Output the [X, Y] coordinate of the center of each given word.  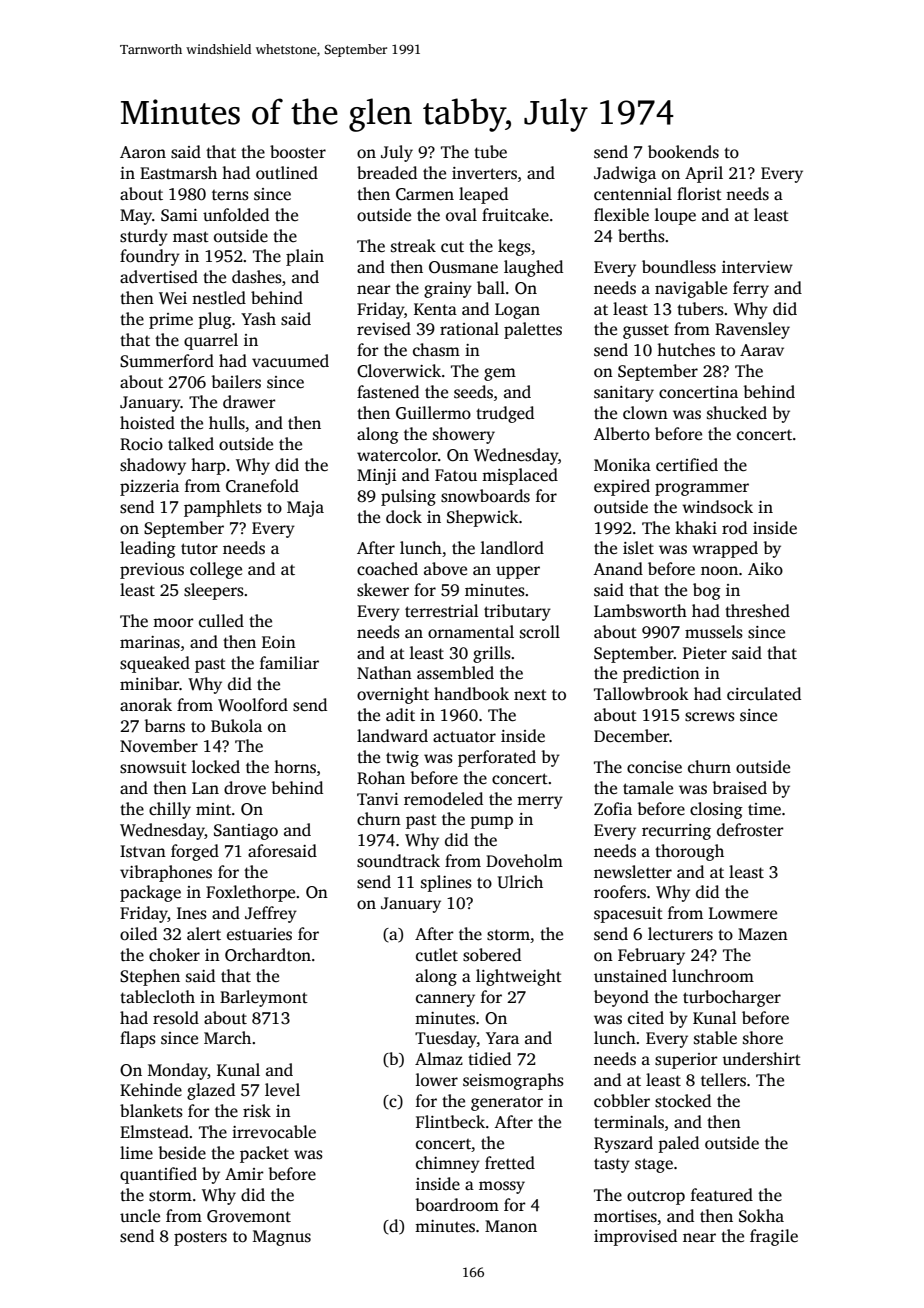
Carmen [425, 194]
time [764, 809]
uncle [140, 1215]
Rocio [141, 444]
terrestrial [442, 611]
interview [757, 267]
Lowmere [743, 913]
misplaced [520, 476]
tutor [199, 549]
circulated [764, 694]
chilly [170, 810]
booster [298, 152]
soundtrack [398, 861]
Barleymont [264, 998]
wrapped [725, 549]
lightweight [519, 977]
